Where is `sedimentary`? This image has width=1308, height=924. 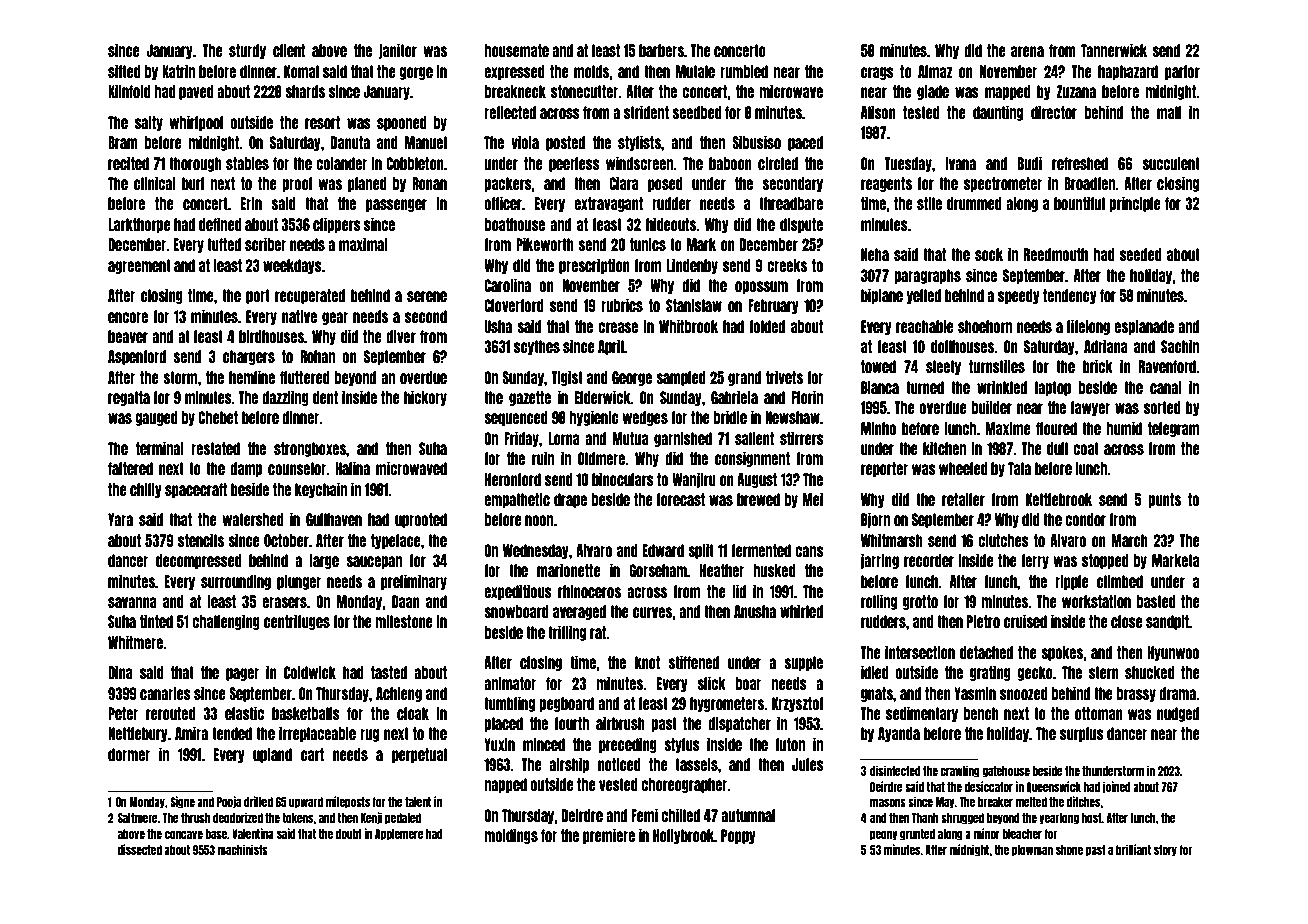
sedimentary is located at coordinates (922, 714).
